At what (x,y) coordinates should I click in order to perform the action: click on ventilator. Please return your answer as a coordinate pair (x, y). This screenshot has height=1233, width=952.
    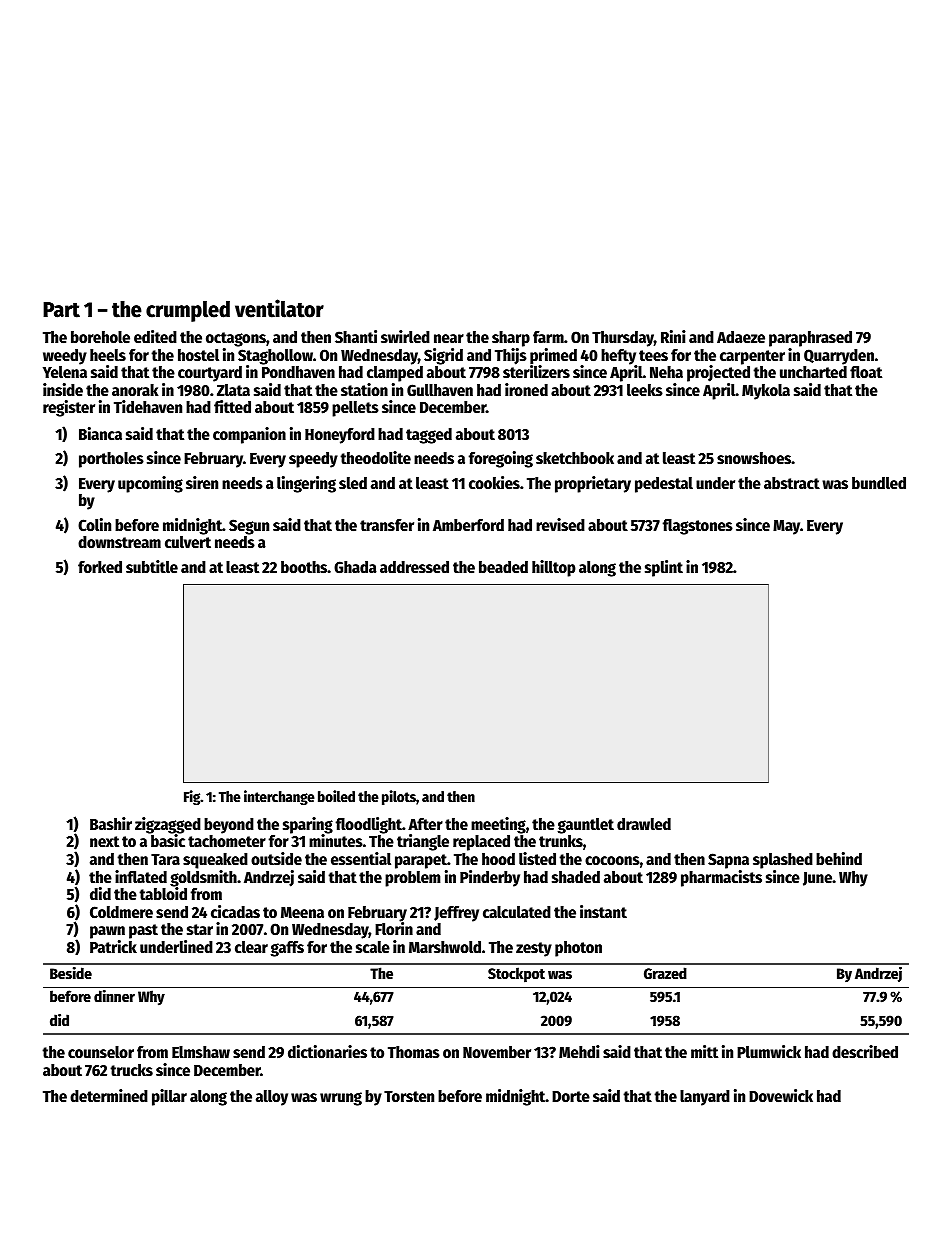
    Looking at the image, I should click on (279, 308).
